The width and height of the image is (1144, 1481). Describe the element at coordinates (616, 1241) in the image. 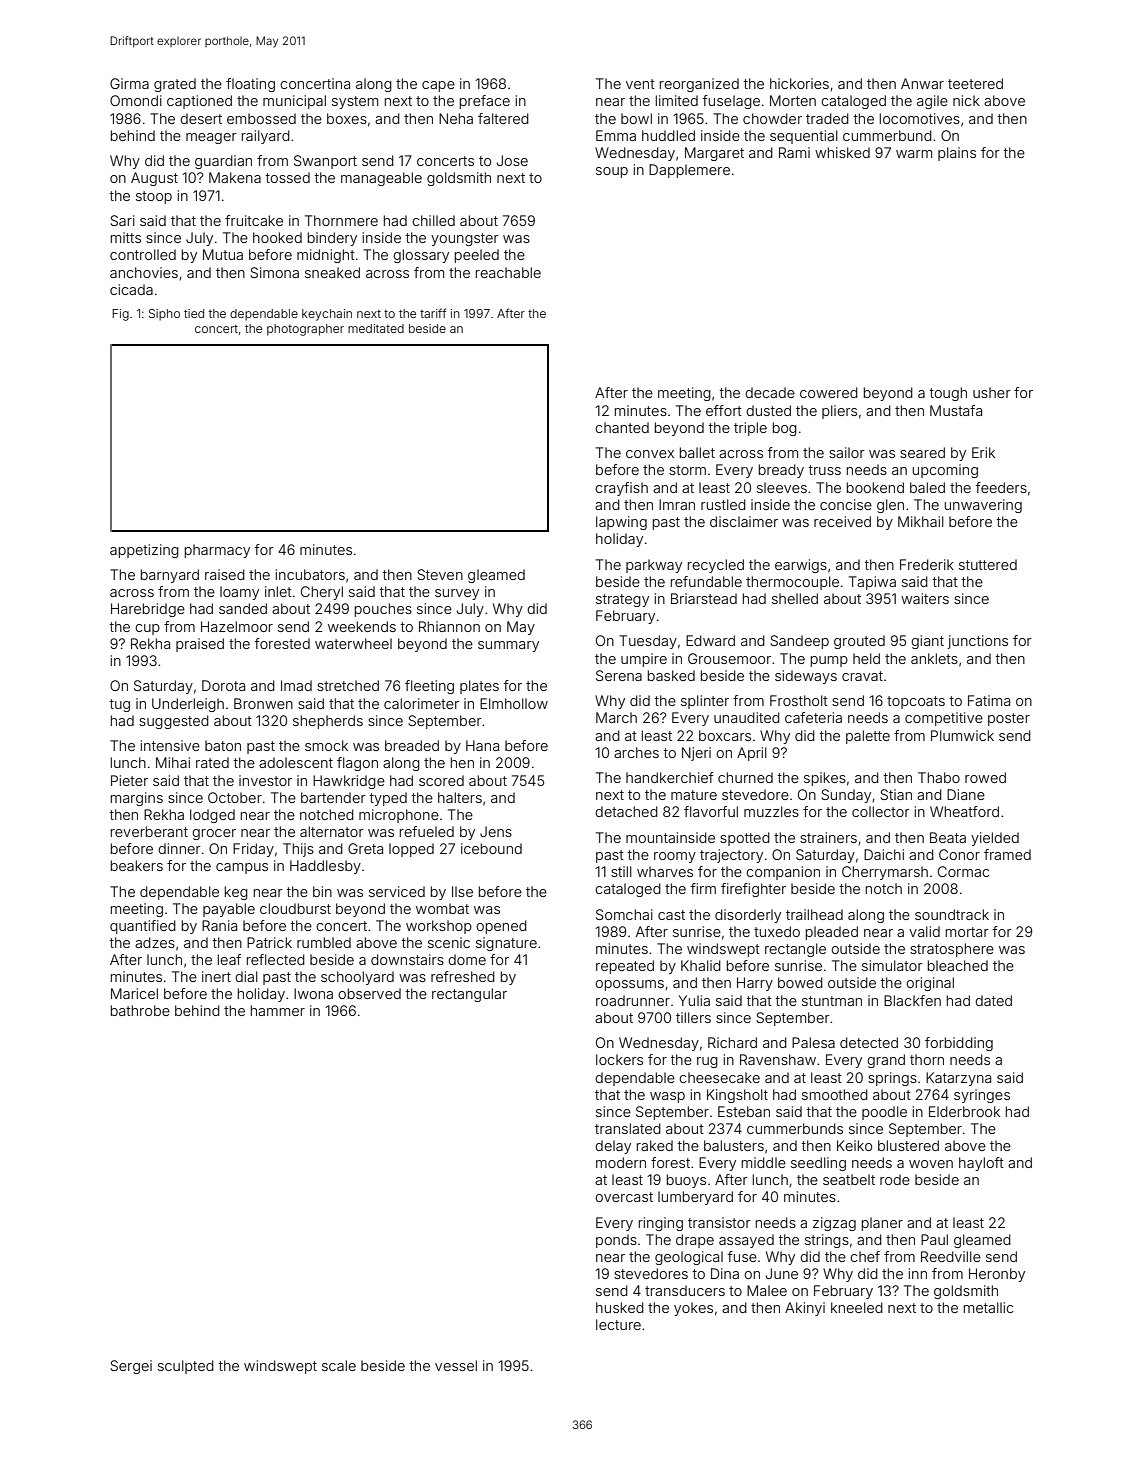

I see `ponds` at that location.
